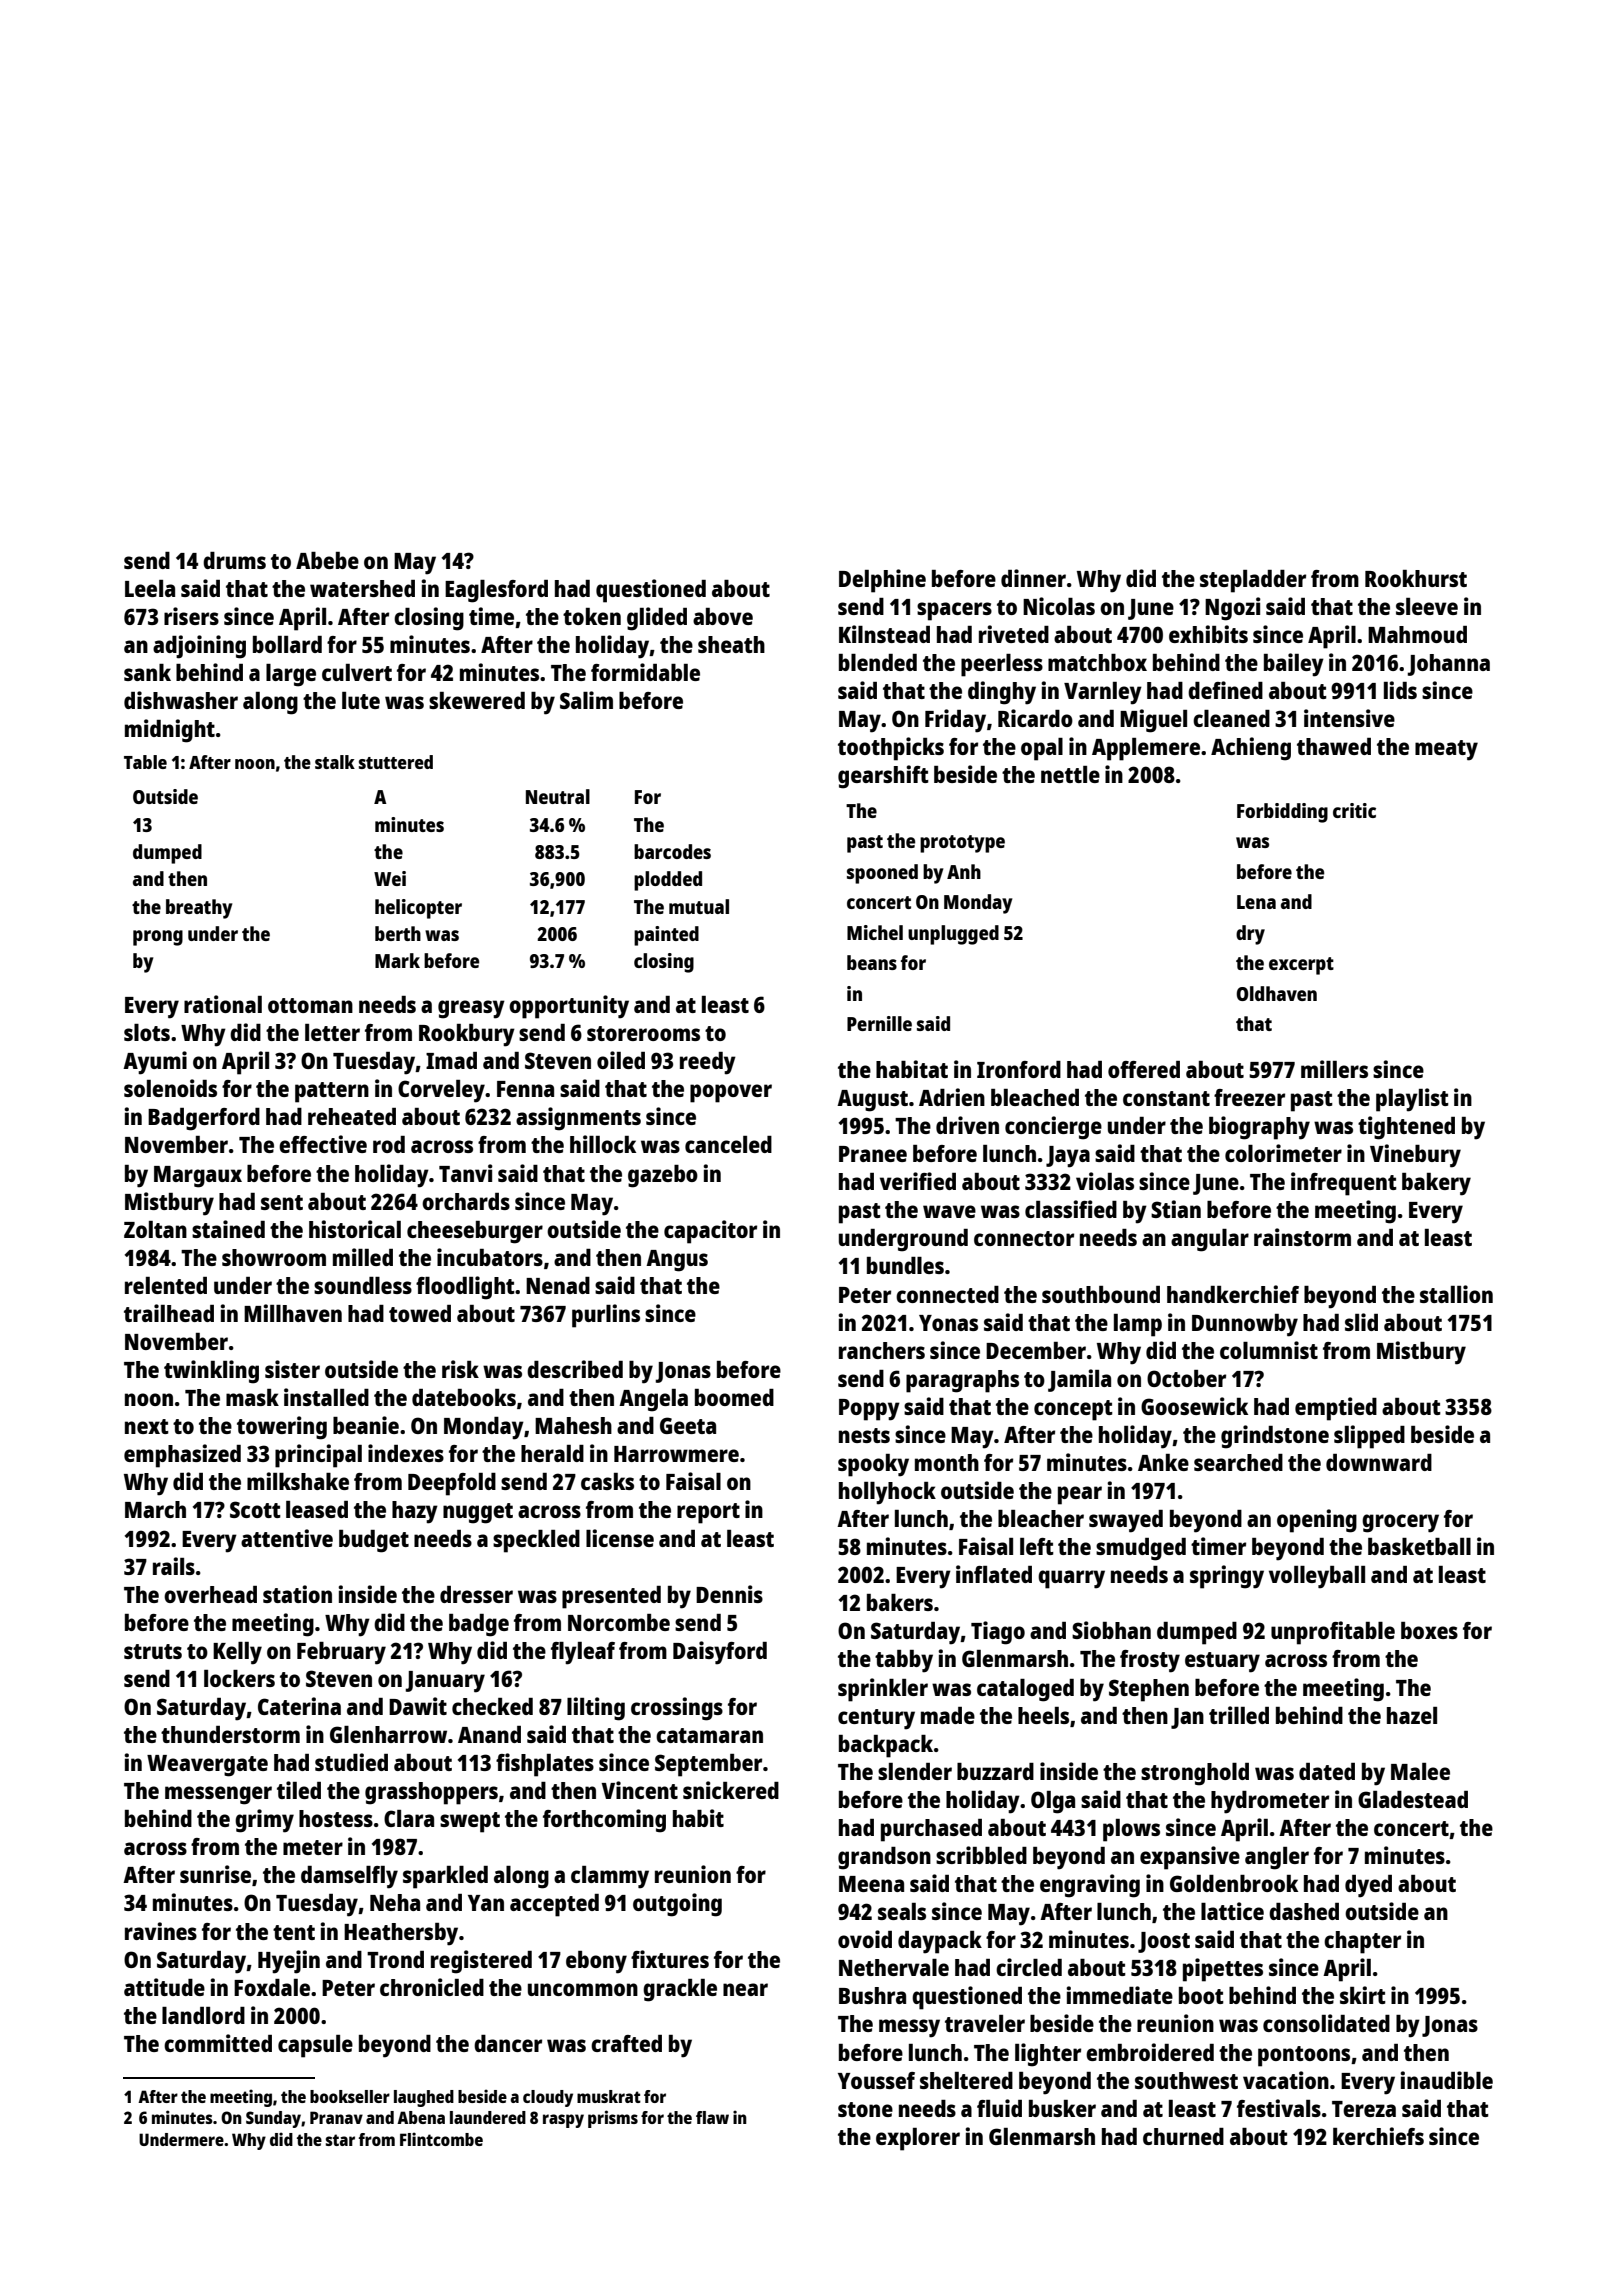  I want to click on infrequent, so click(1344, 1184).
